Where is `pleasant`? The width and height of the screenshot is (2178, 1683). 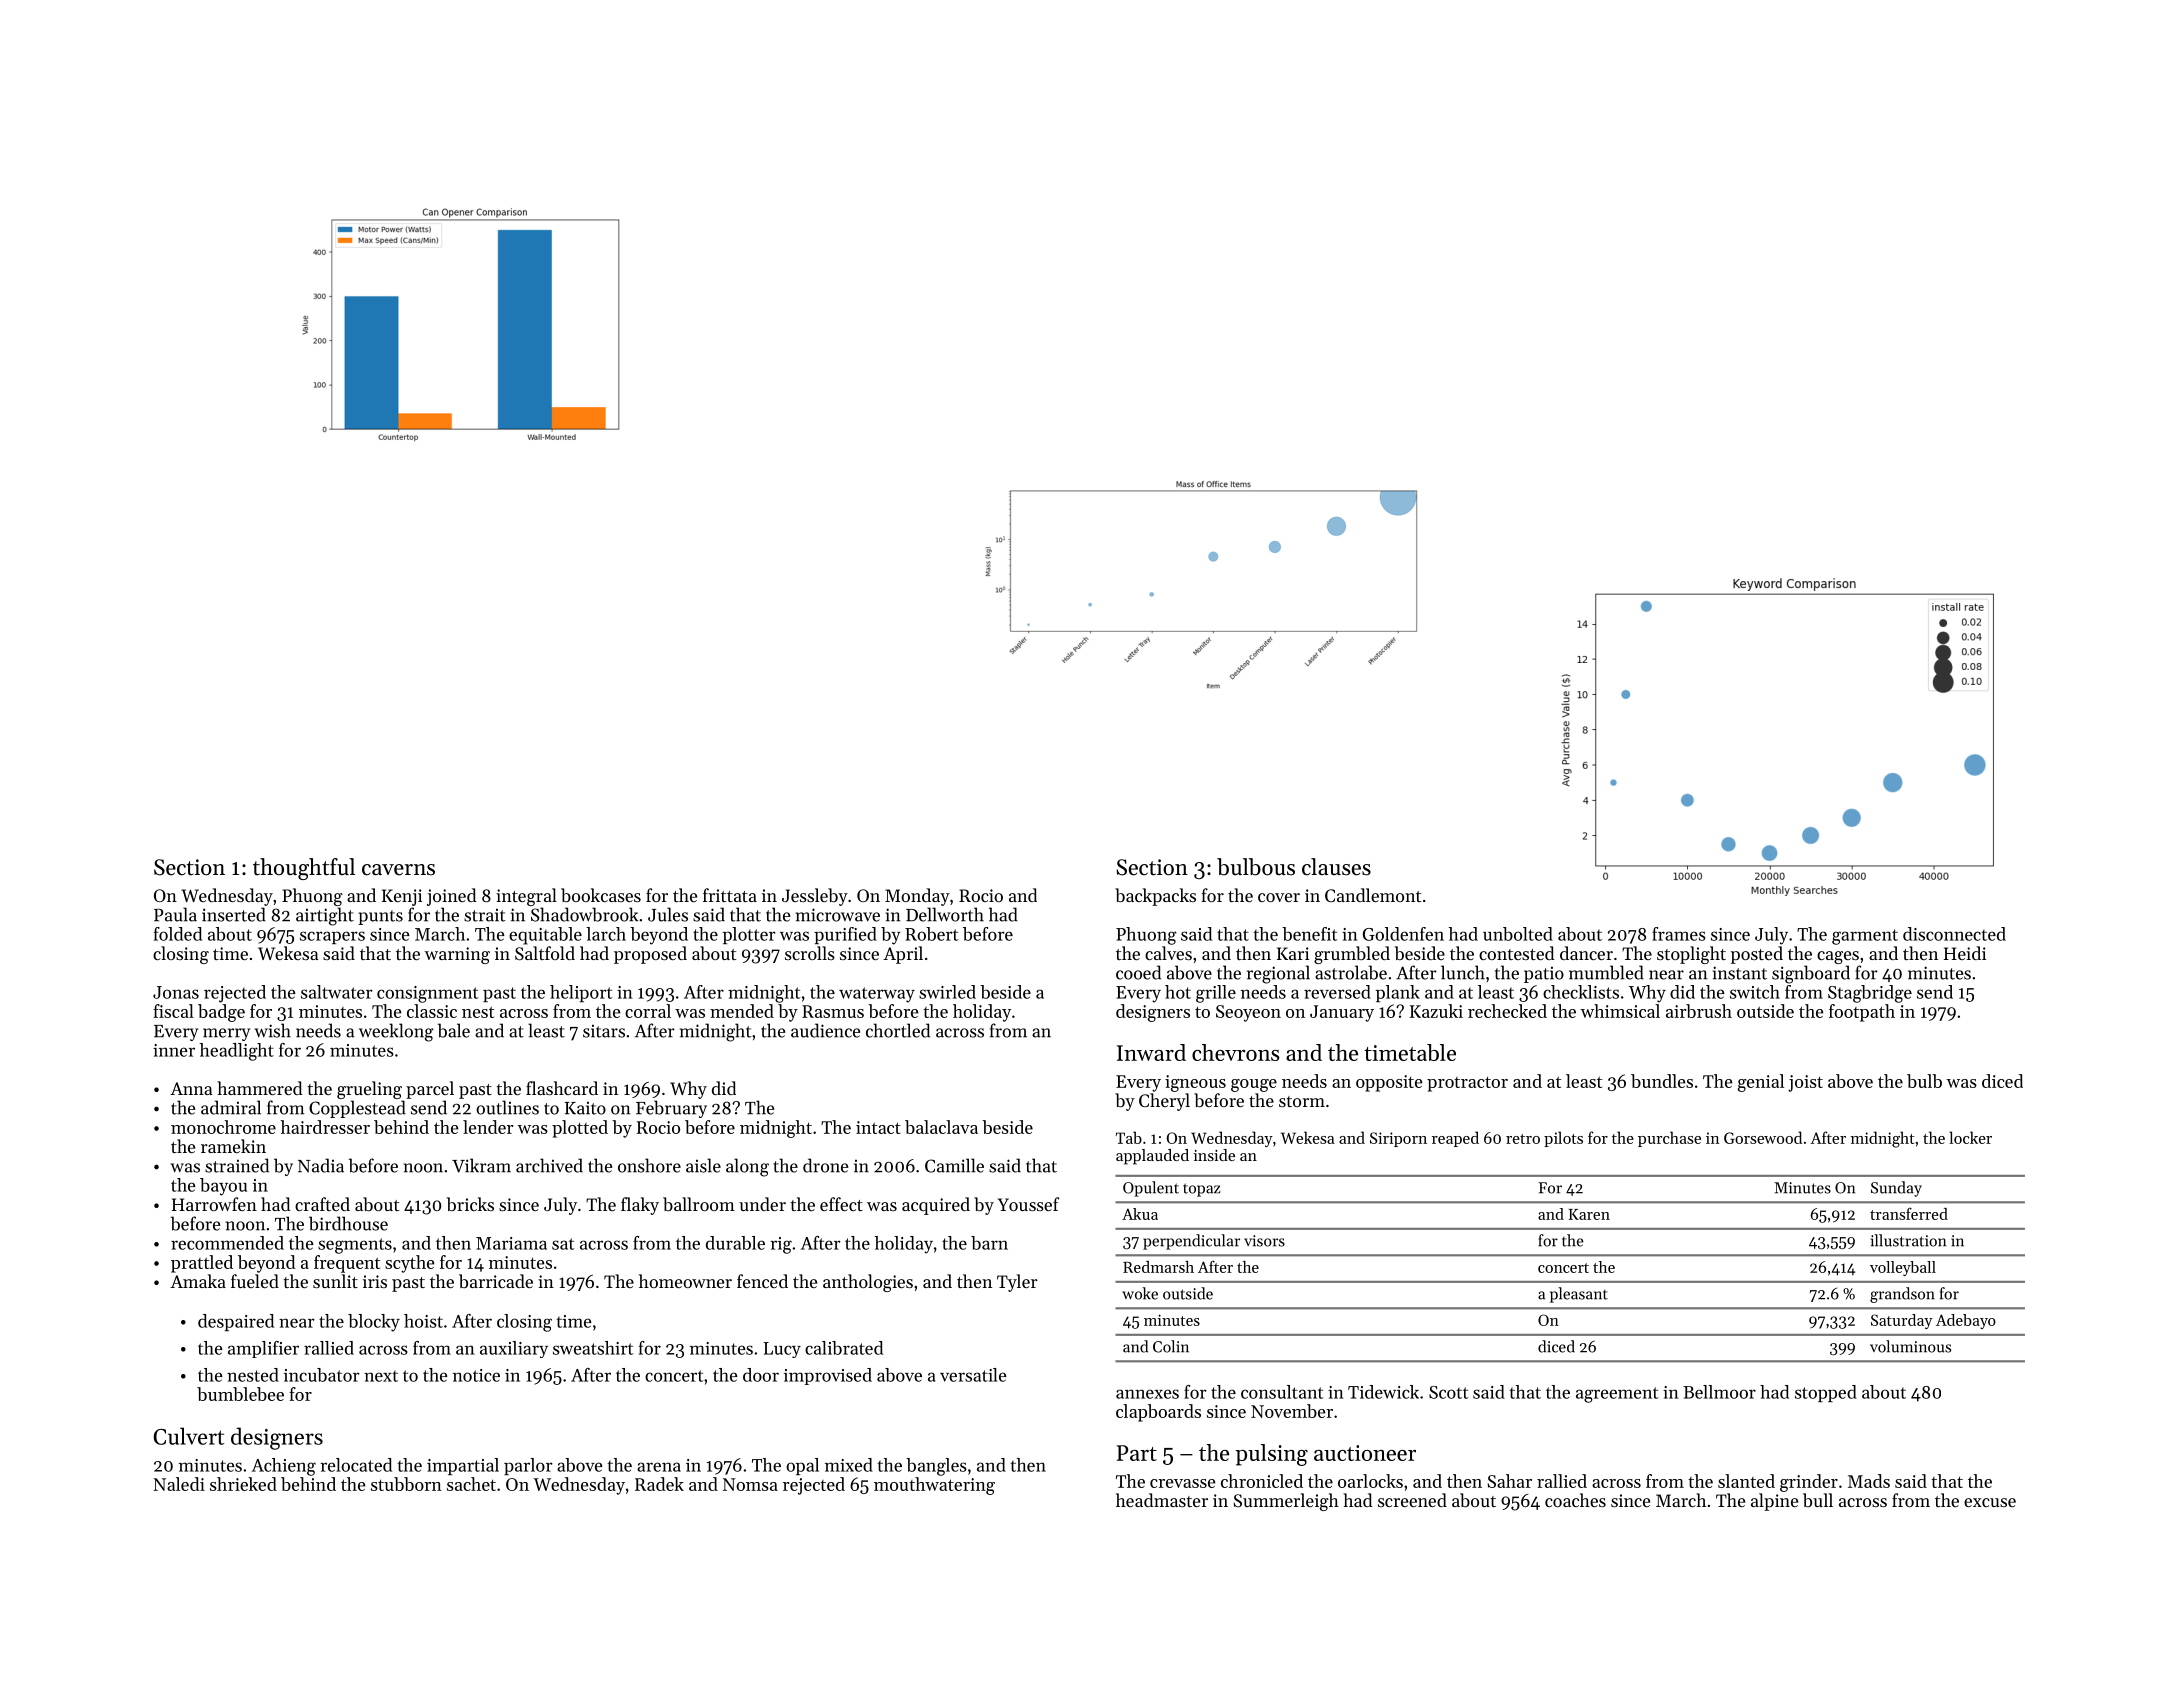
pleasant is located at coordinates (1579, 1295).
